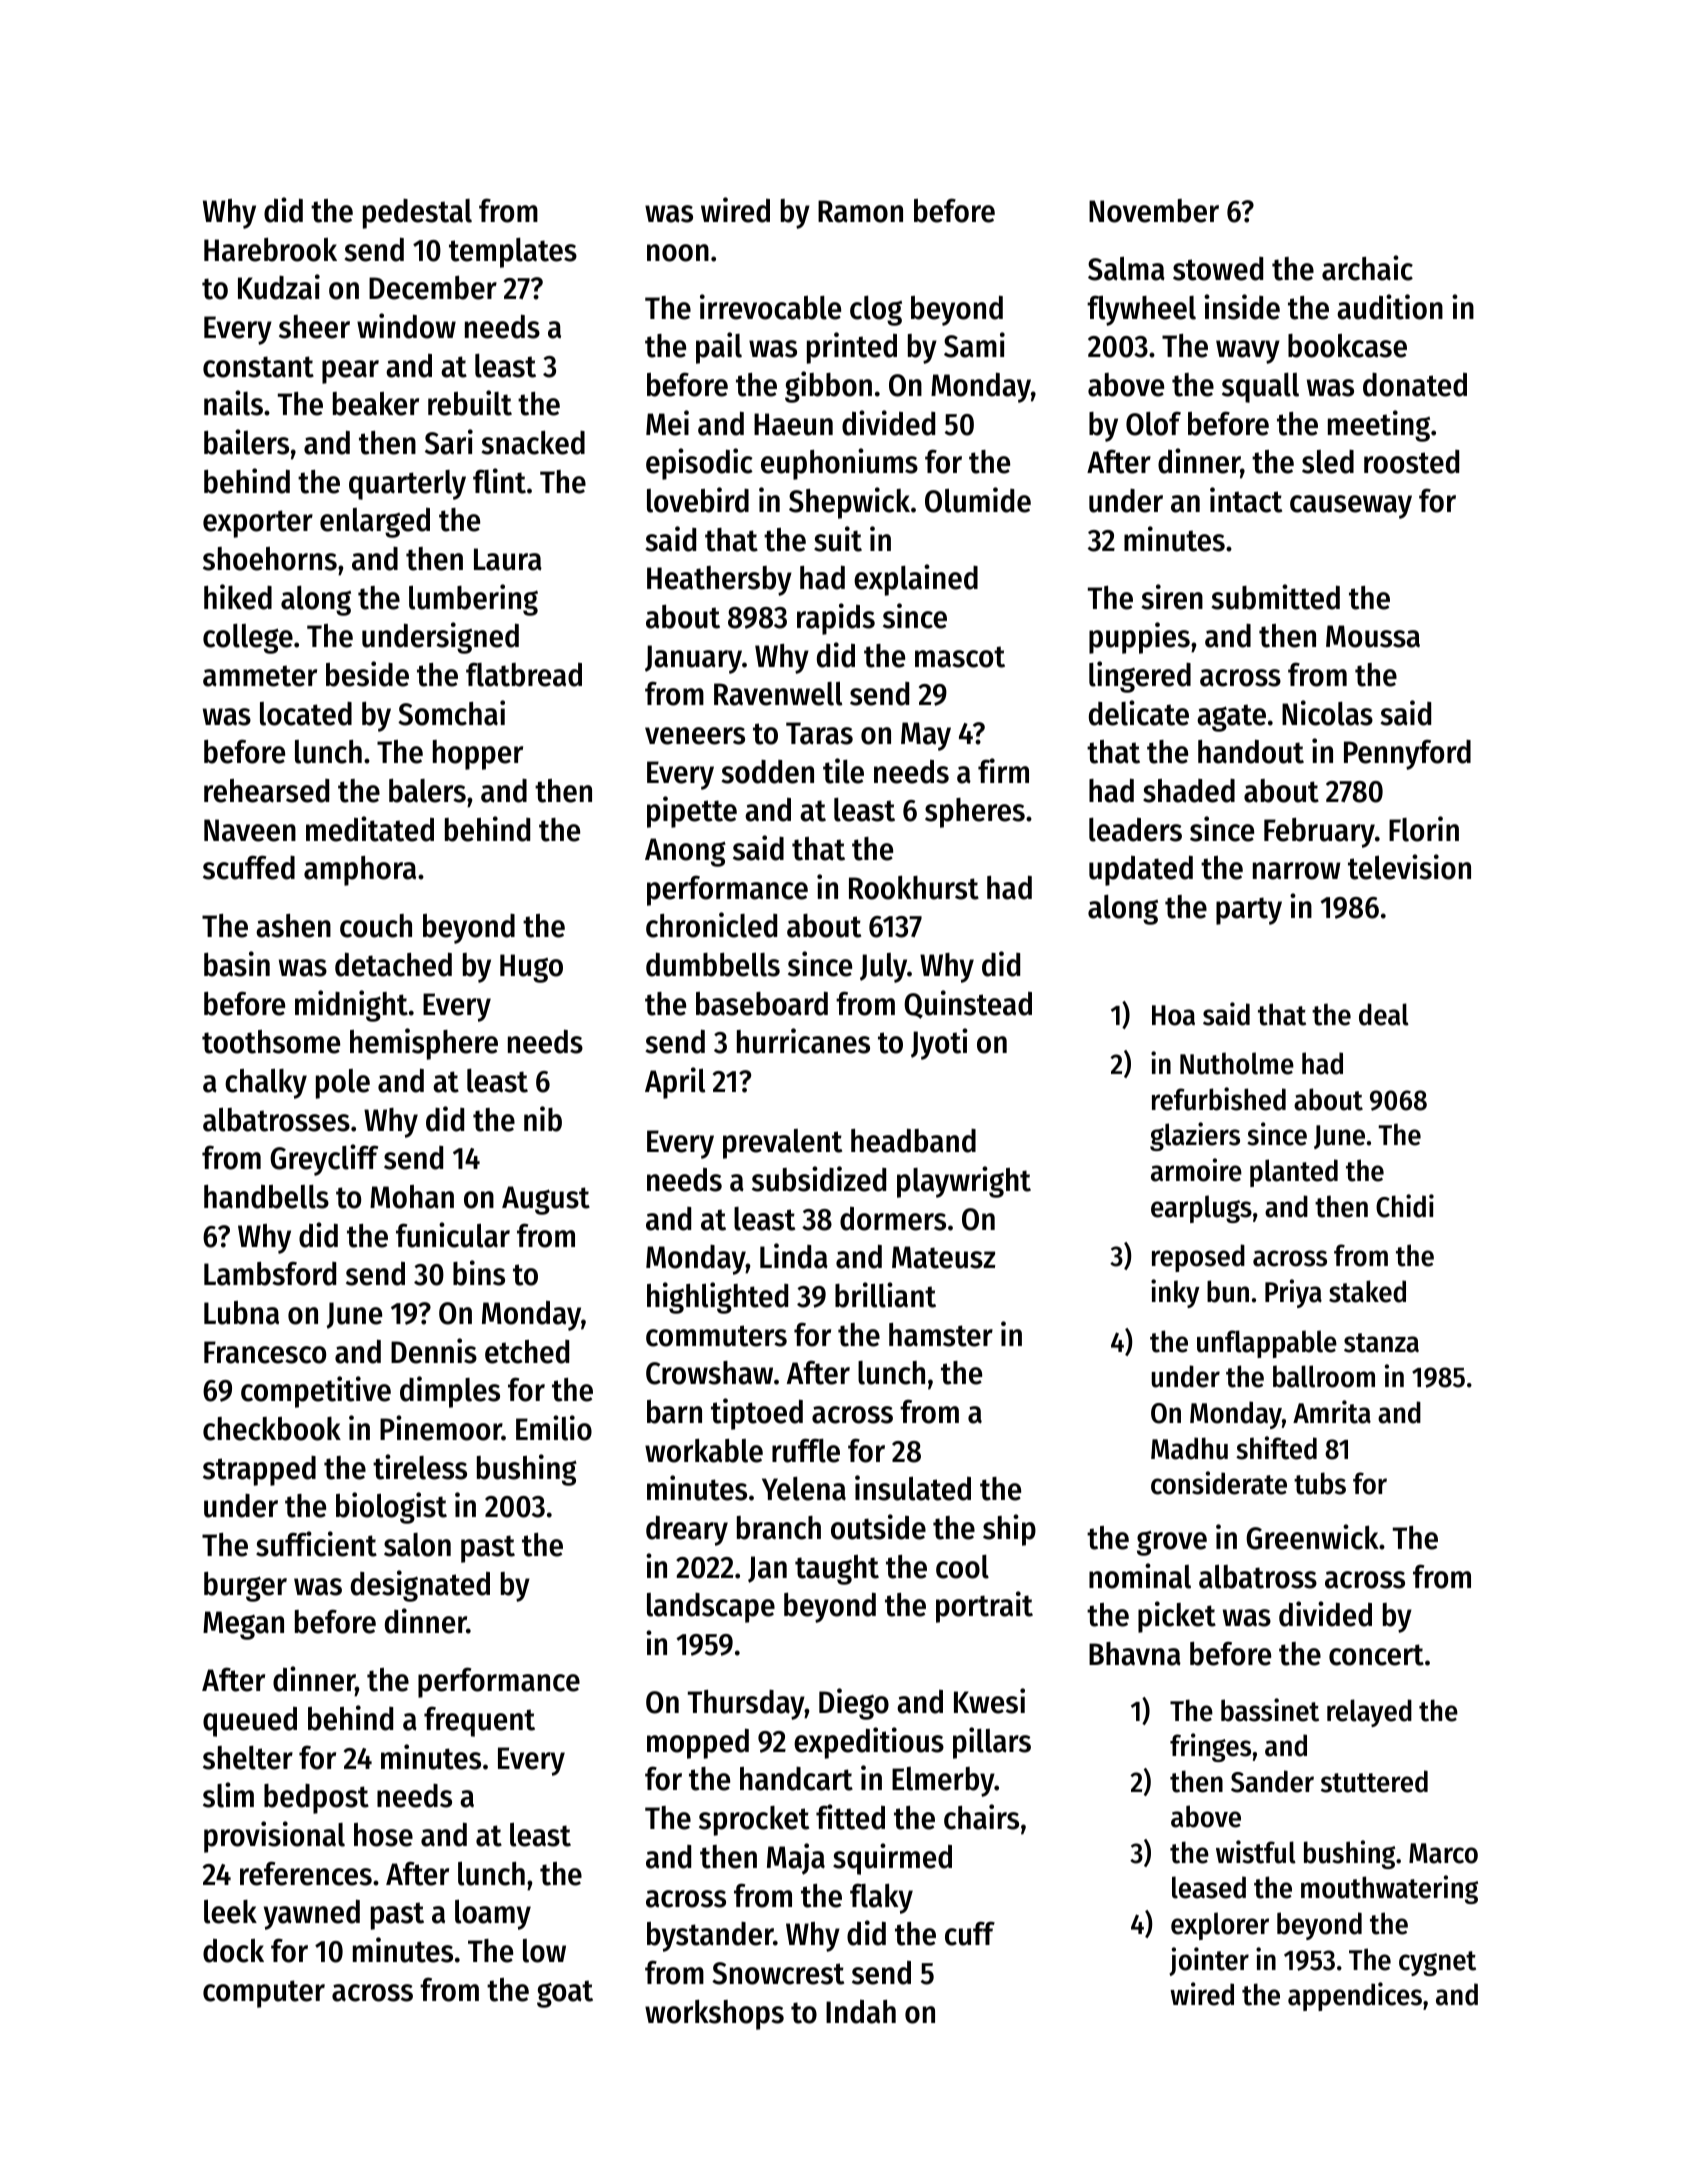  Describe the element at coordinates (941, 1335) in the screenshot. I see `hamster` at that location.
